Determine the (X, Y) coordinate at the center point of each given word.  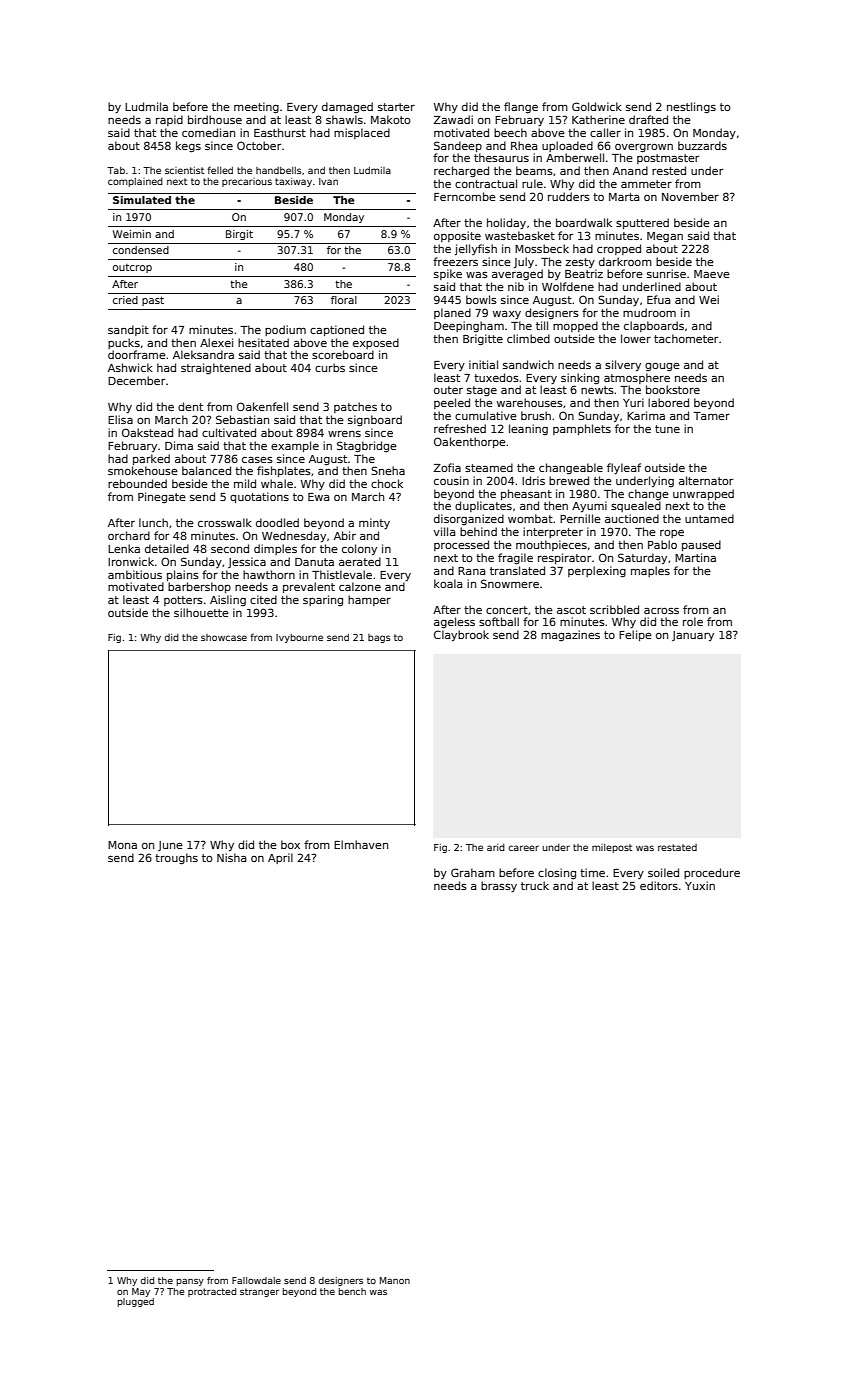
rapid (169, 120)
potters (183, 601)
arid (496, 847)
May (141, 1292)
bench (352, 1291)
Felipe (635, 635)
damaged (347, 107)
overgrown (644, 148)
